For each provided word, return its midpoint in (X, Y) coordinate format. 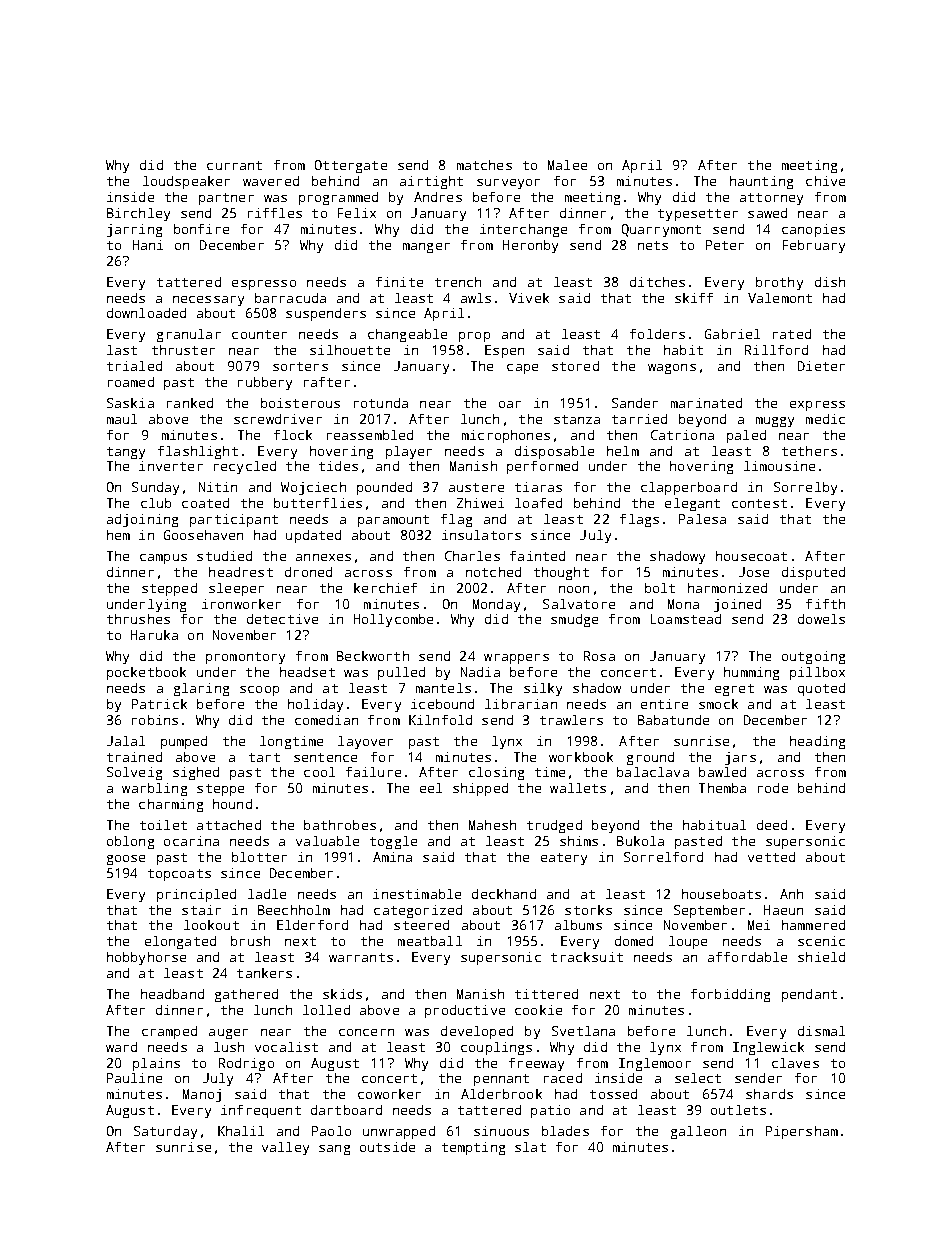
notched (493, 572)
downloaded (146, 313)
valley (285, 1148)
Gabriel (732, 334)
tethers (809, 451)
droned (308, 572)
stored (575, 366)
